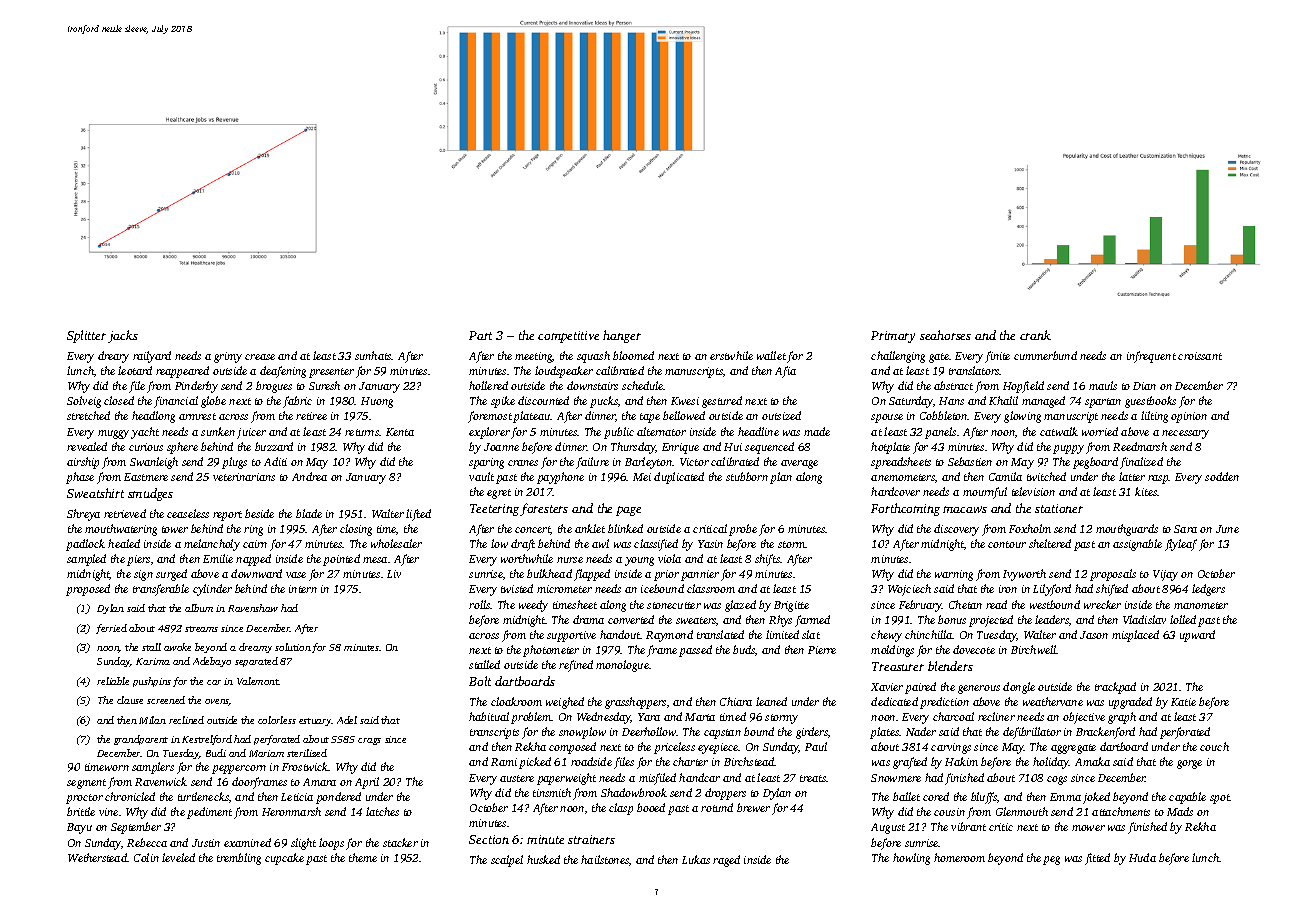 The image size is (1308, 924). I want to click on Colin, so click(146, 857).
